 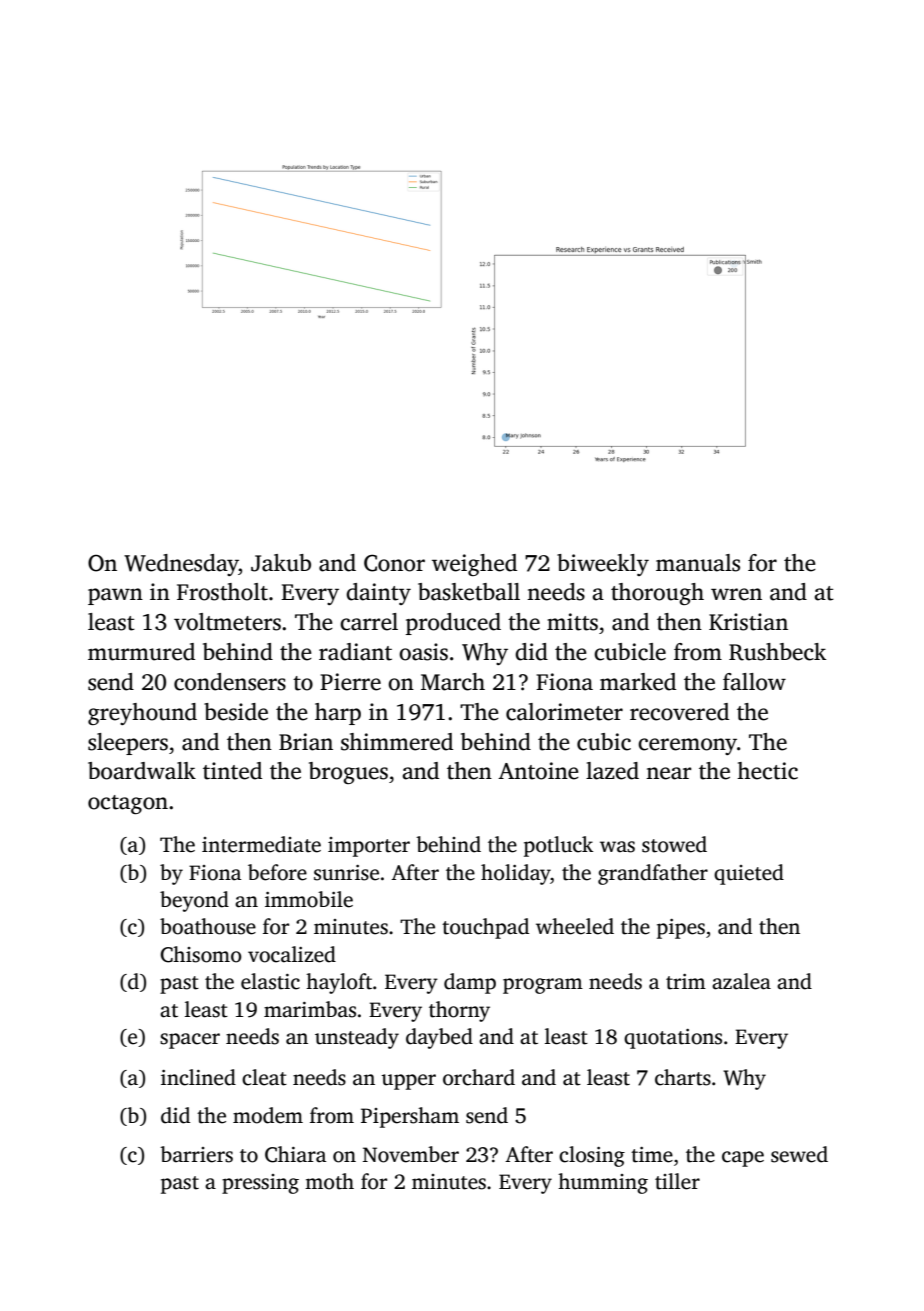 I want to click on tiller, so click(x=677, y=1181).
